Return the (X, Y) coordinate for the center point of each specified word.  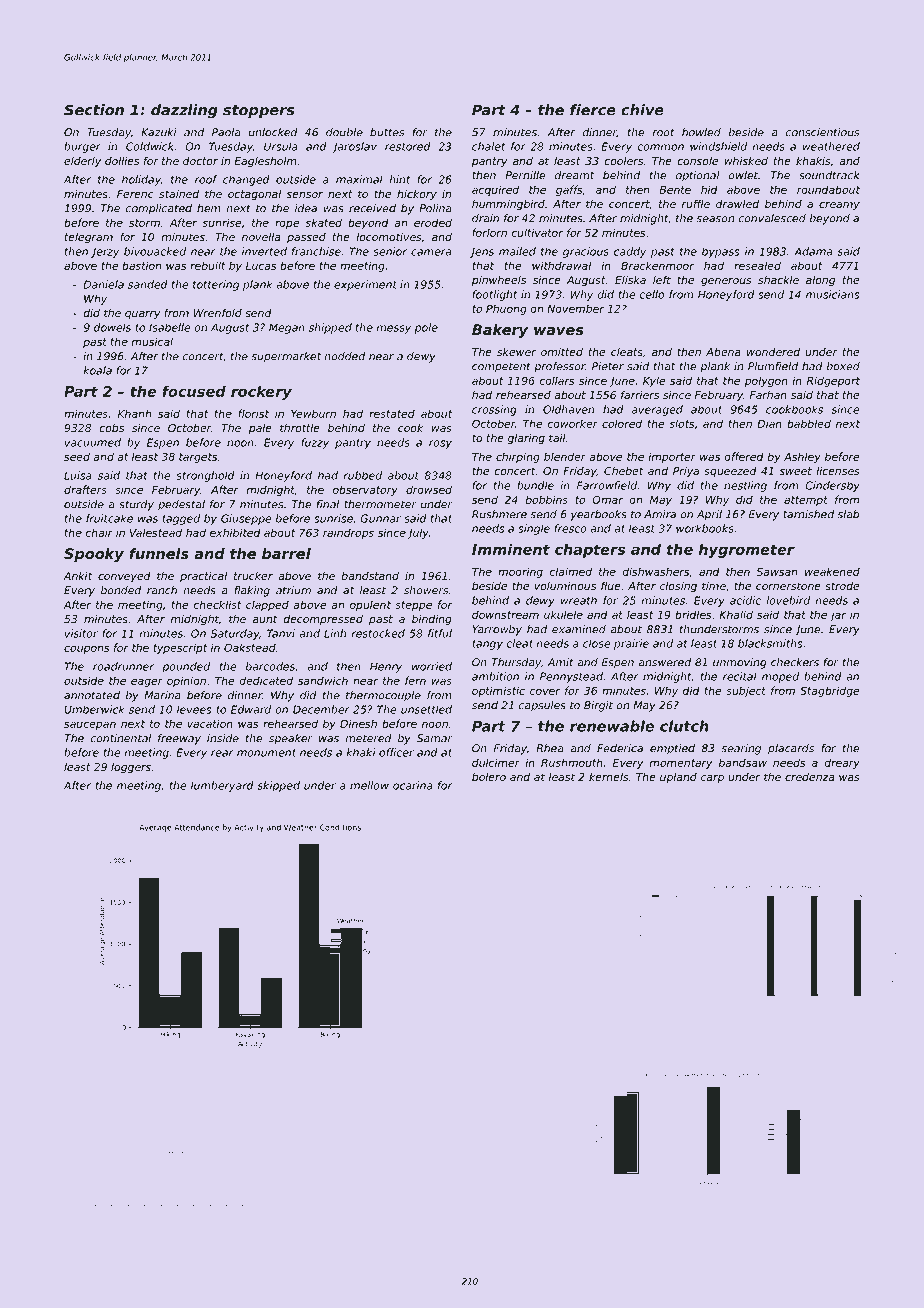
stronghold (205, 476)
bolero (489, 777)
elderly (82, 162)
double (344, 132)
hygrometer (747, 550)
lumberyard (222, 786)
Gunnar (380, 518)
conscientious (822, 132)
